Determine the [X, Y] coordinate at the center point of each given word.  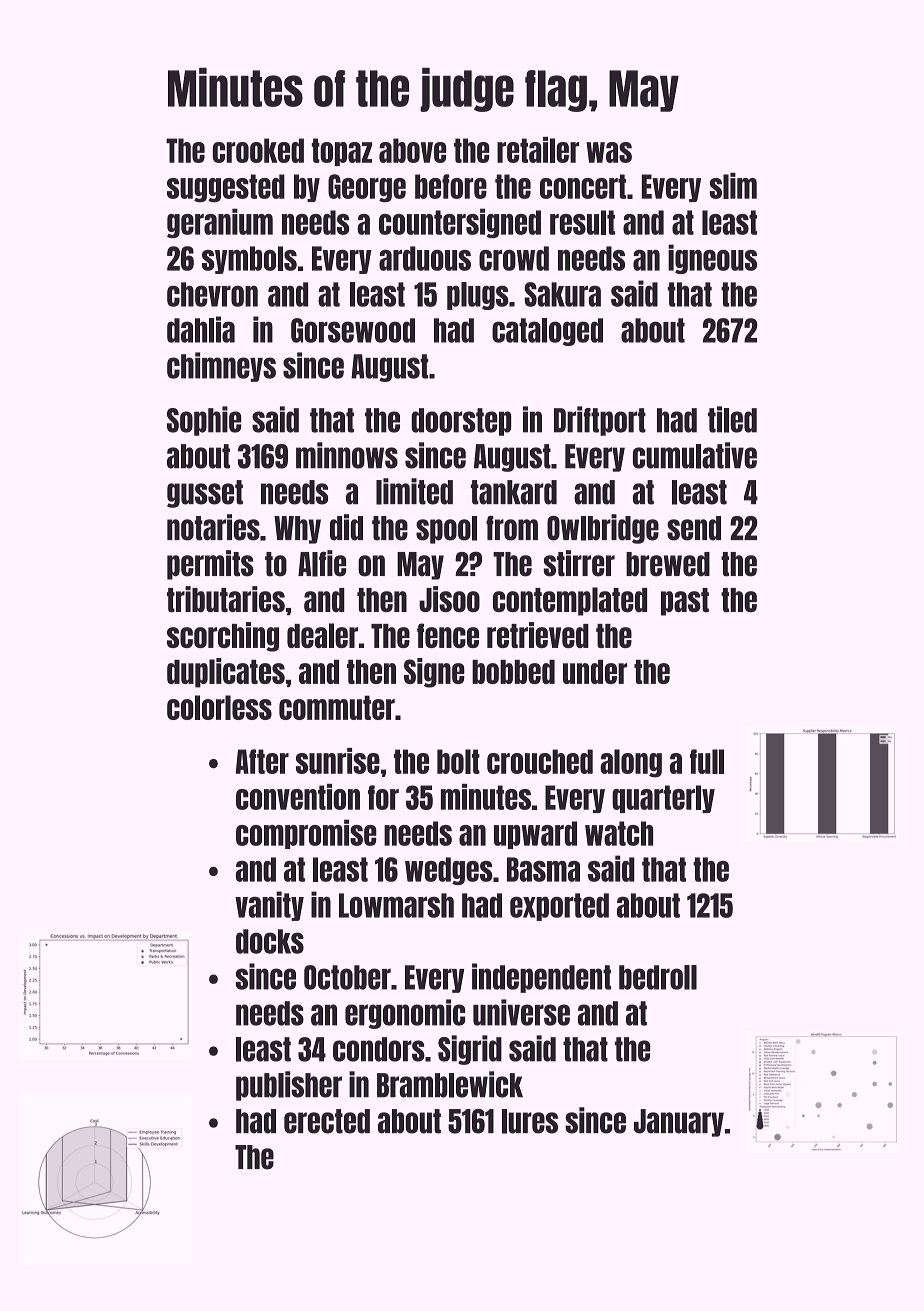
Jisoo [449, 599]
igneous [712, 259]
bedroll [658, 977]
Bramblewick [450, 1084]
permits [210, 565]
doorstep [461, 422]
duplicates [226, 673]
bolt [458, 761]
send [694, 528]
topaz [342, 152]
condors [379, 1049]
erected [327, 1121]
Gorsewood [353, 330]
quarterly [663, 799]
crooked [258, 150]
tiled [732, 419]
